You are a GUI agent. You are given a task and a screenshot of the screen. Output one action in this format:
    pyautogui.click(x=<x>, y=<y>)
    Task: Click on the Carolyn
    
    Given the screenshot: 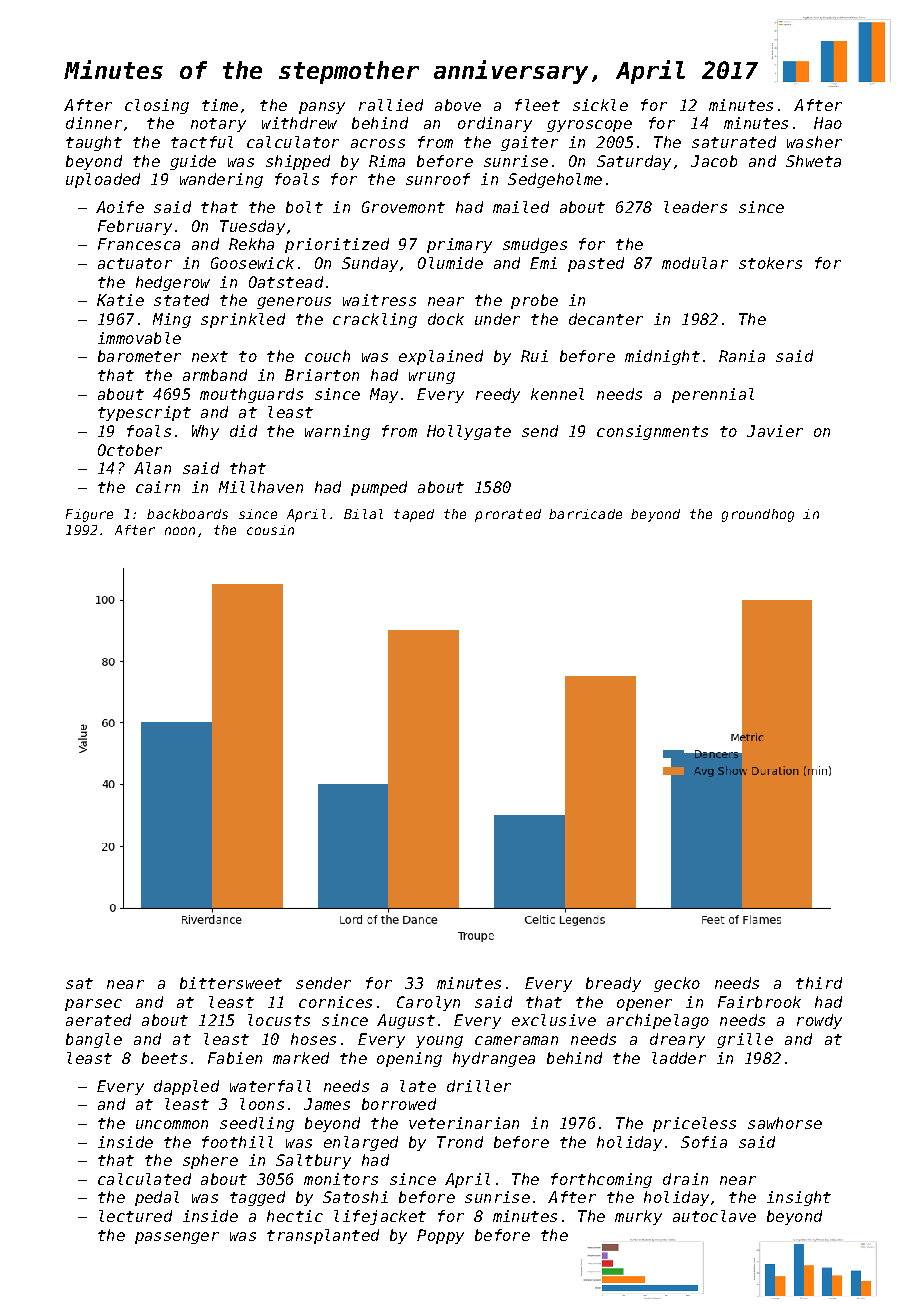 What is the action you would take?
    pyautogui.click(x=428, y=1003)
